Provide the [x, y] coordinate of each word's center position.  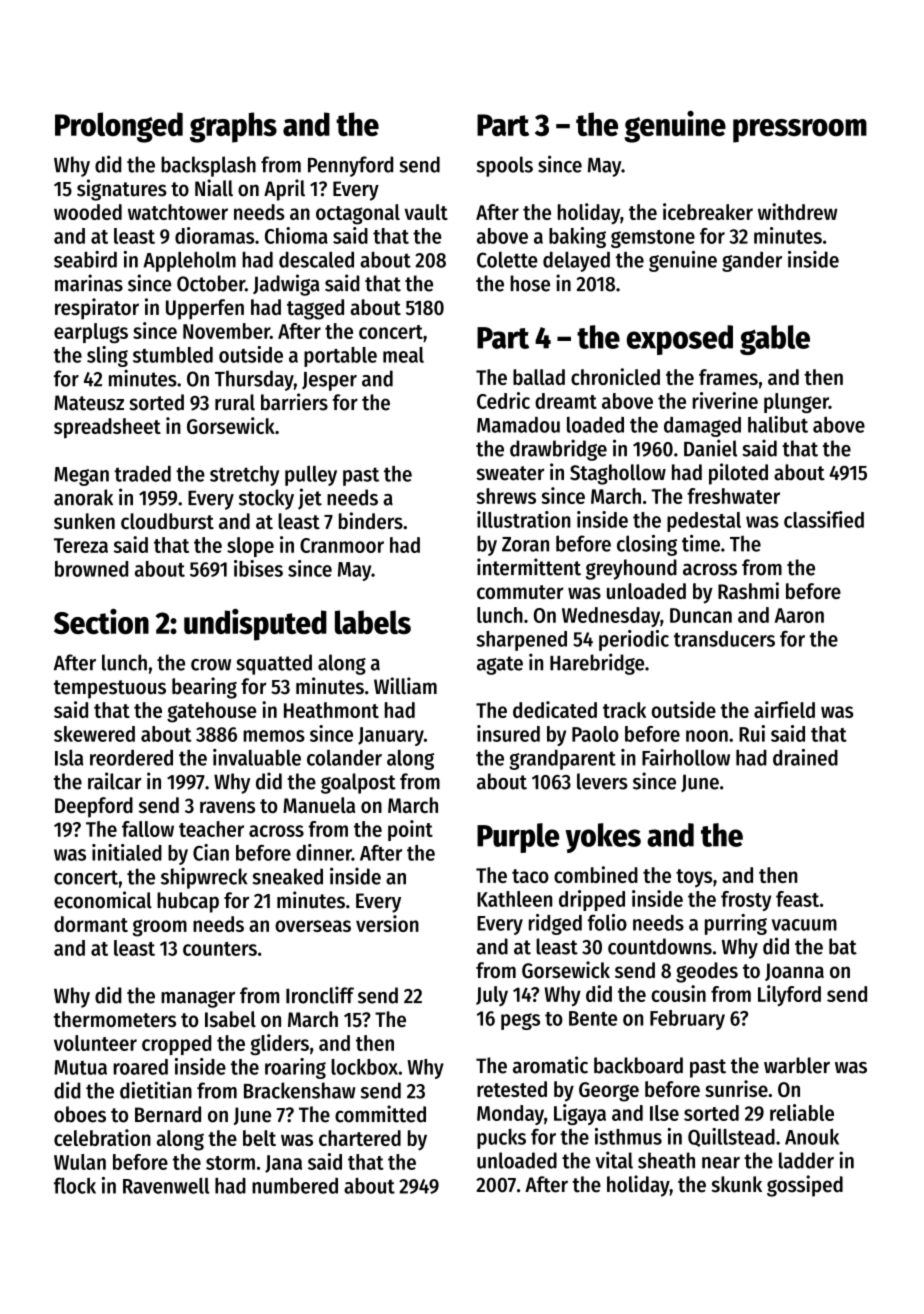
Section [101, 621]
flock [75, 1185]
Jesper [329, 381]
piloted [738, 474]
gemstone [653, 239]
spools [505, 166]
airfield [784, 709]
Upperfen [205, 309]
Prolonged [119, 127]
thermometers [115, 1019]
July [492, 996]
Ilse [664, 1113]
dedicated [555, 709]
